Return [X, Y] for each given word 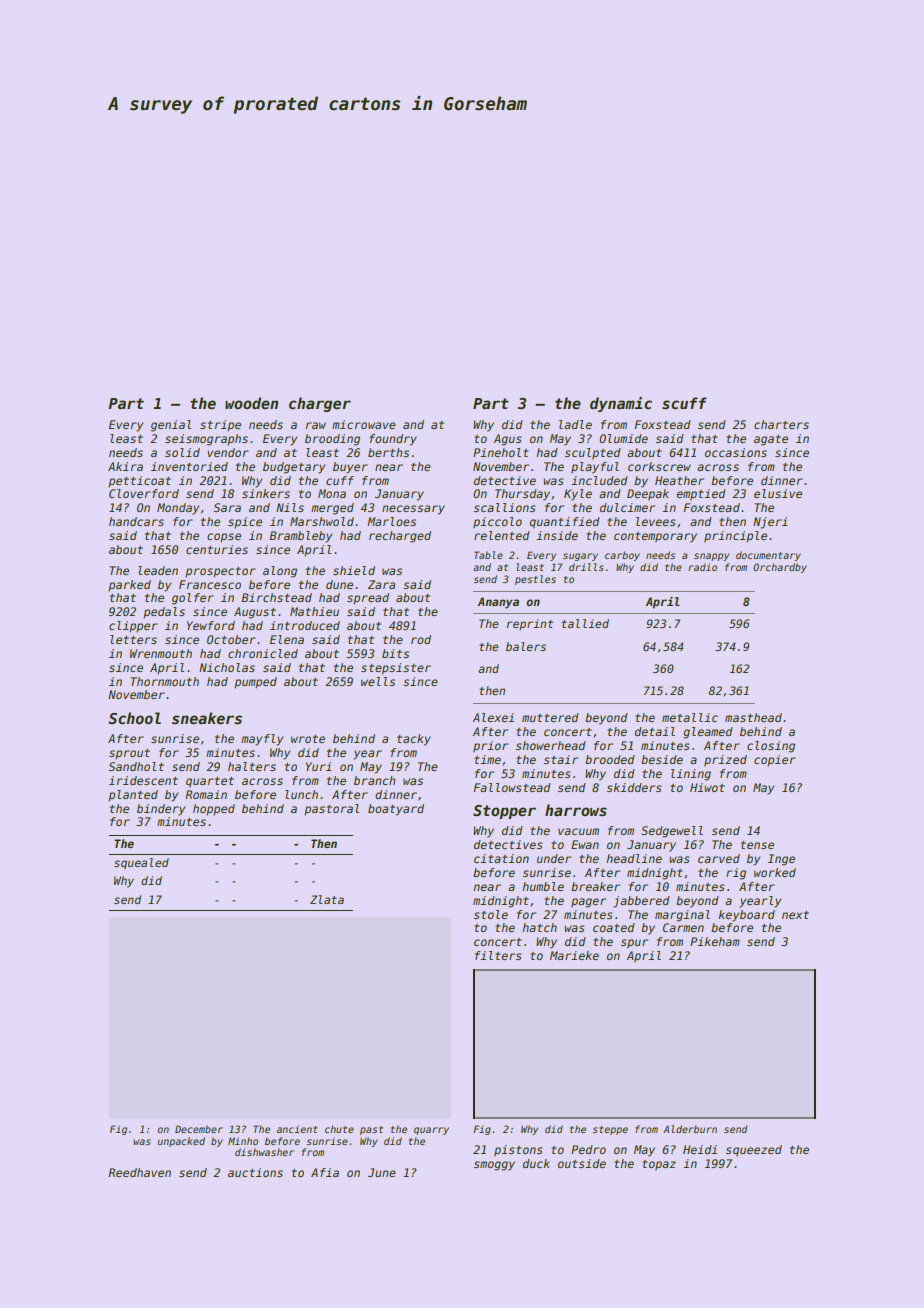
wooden [251, 403]
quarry [431, 1131]
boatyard [396, 810]
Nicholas [227, 667]
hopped [214, 810]
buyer [350, 468]
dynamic [621, 404]
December [199, 1129]
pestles [535, 580]
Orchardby [780, 568]
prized [725, 761]
